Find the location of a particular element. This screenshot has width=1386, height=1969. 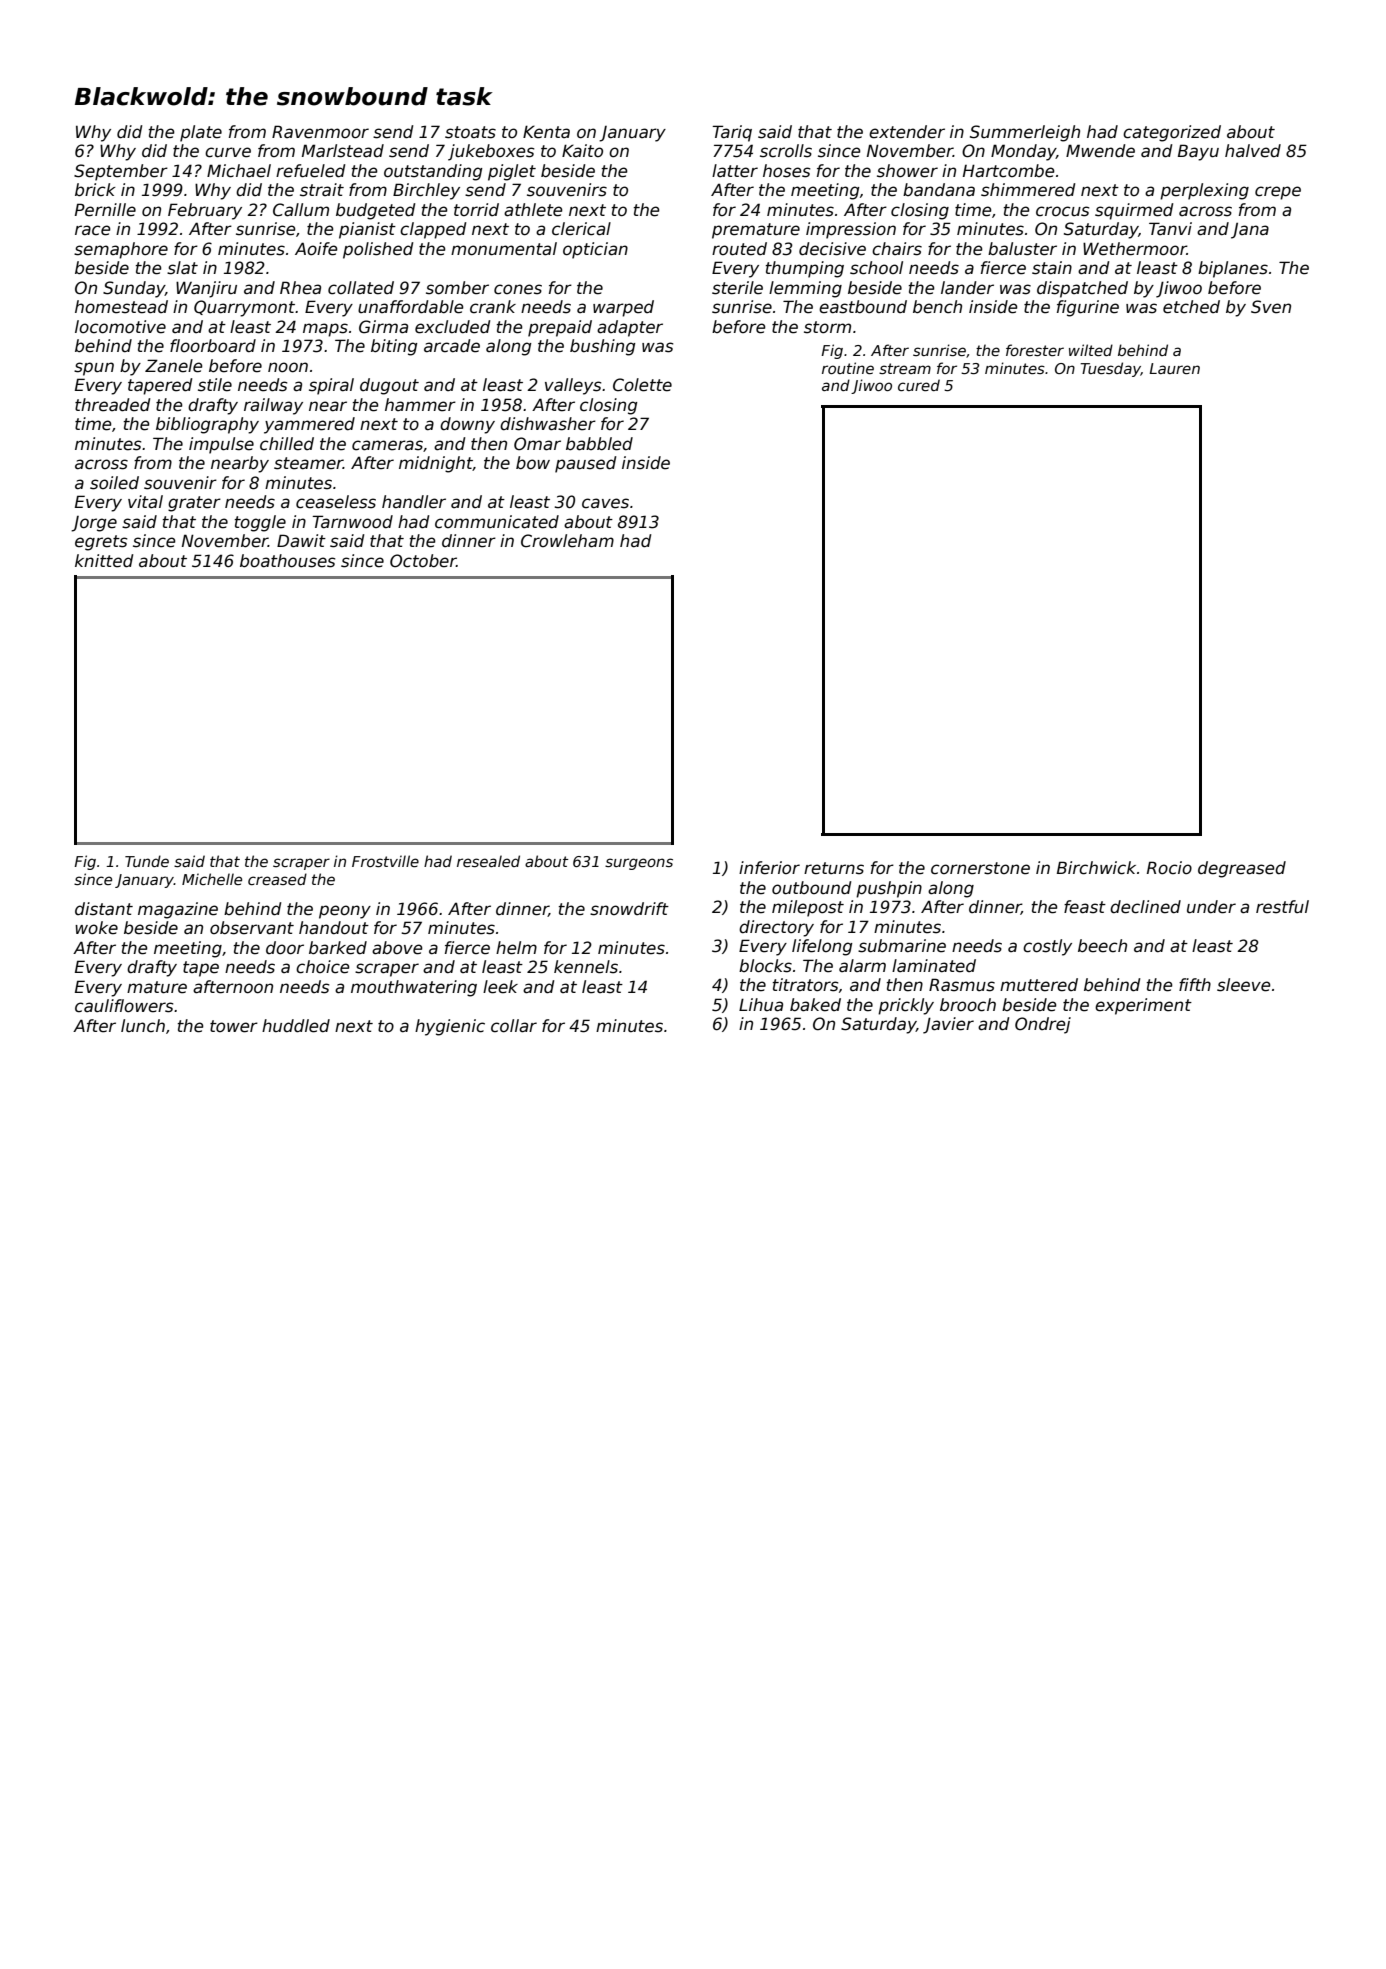

storm is located at coordinates (827, 327).
